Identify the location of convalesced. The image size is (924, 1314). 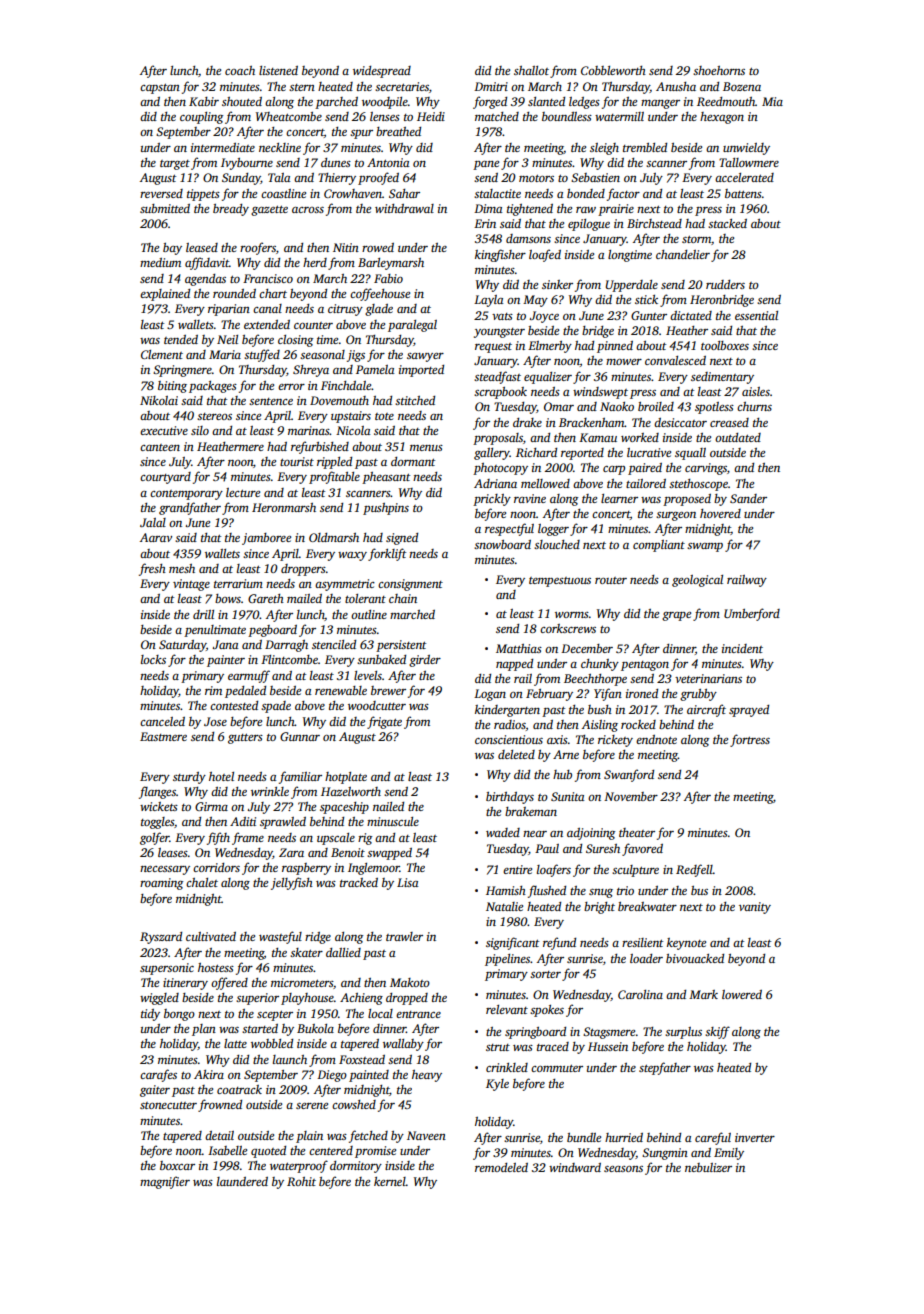
(675, 360).
